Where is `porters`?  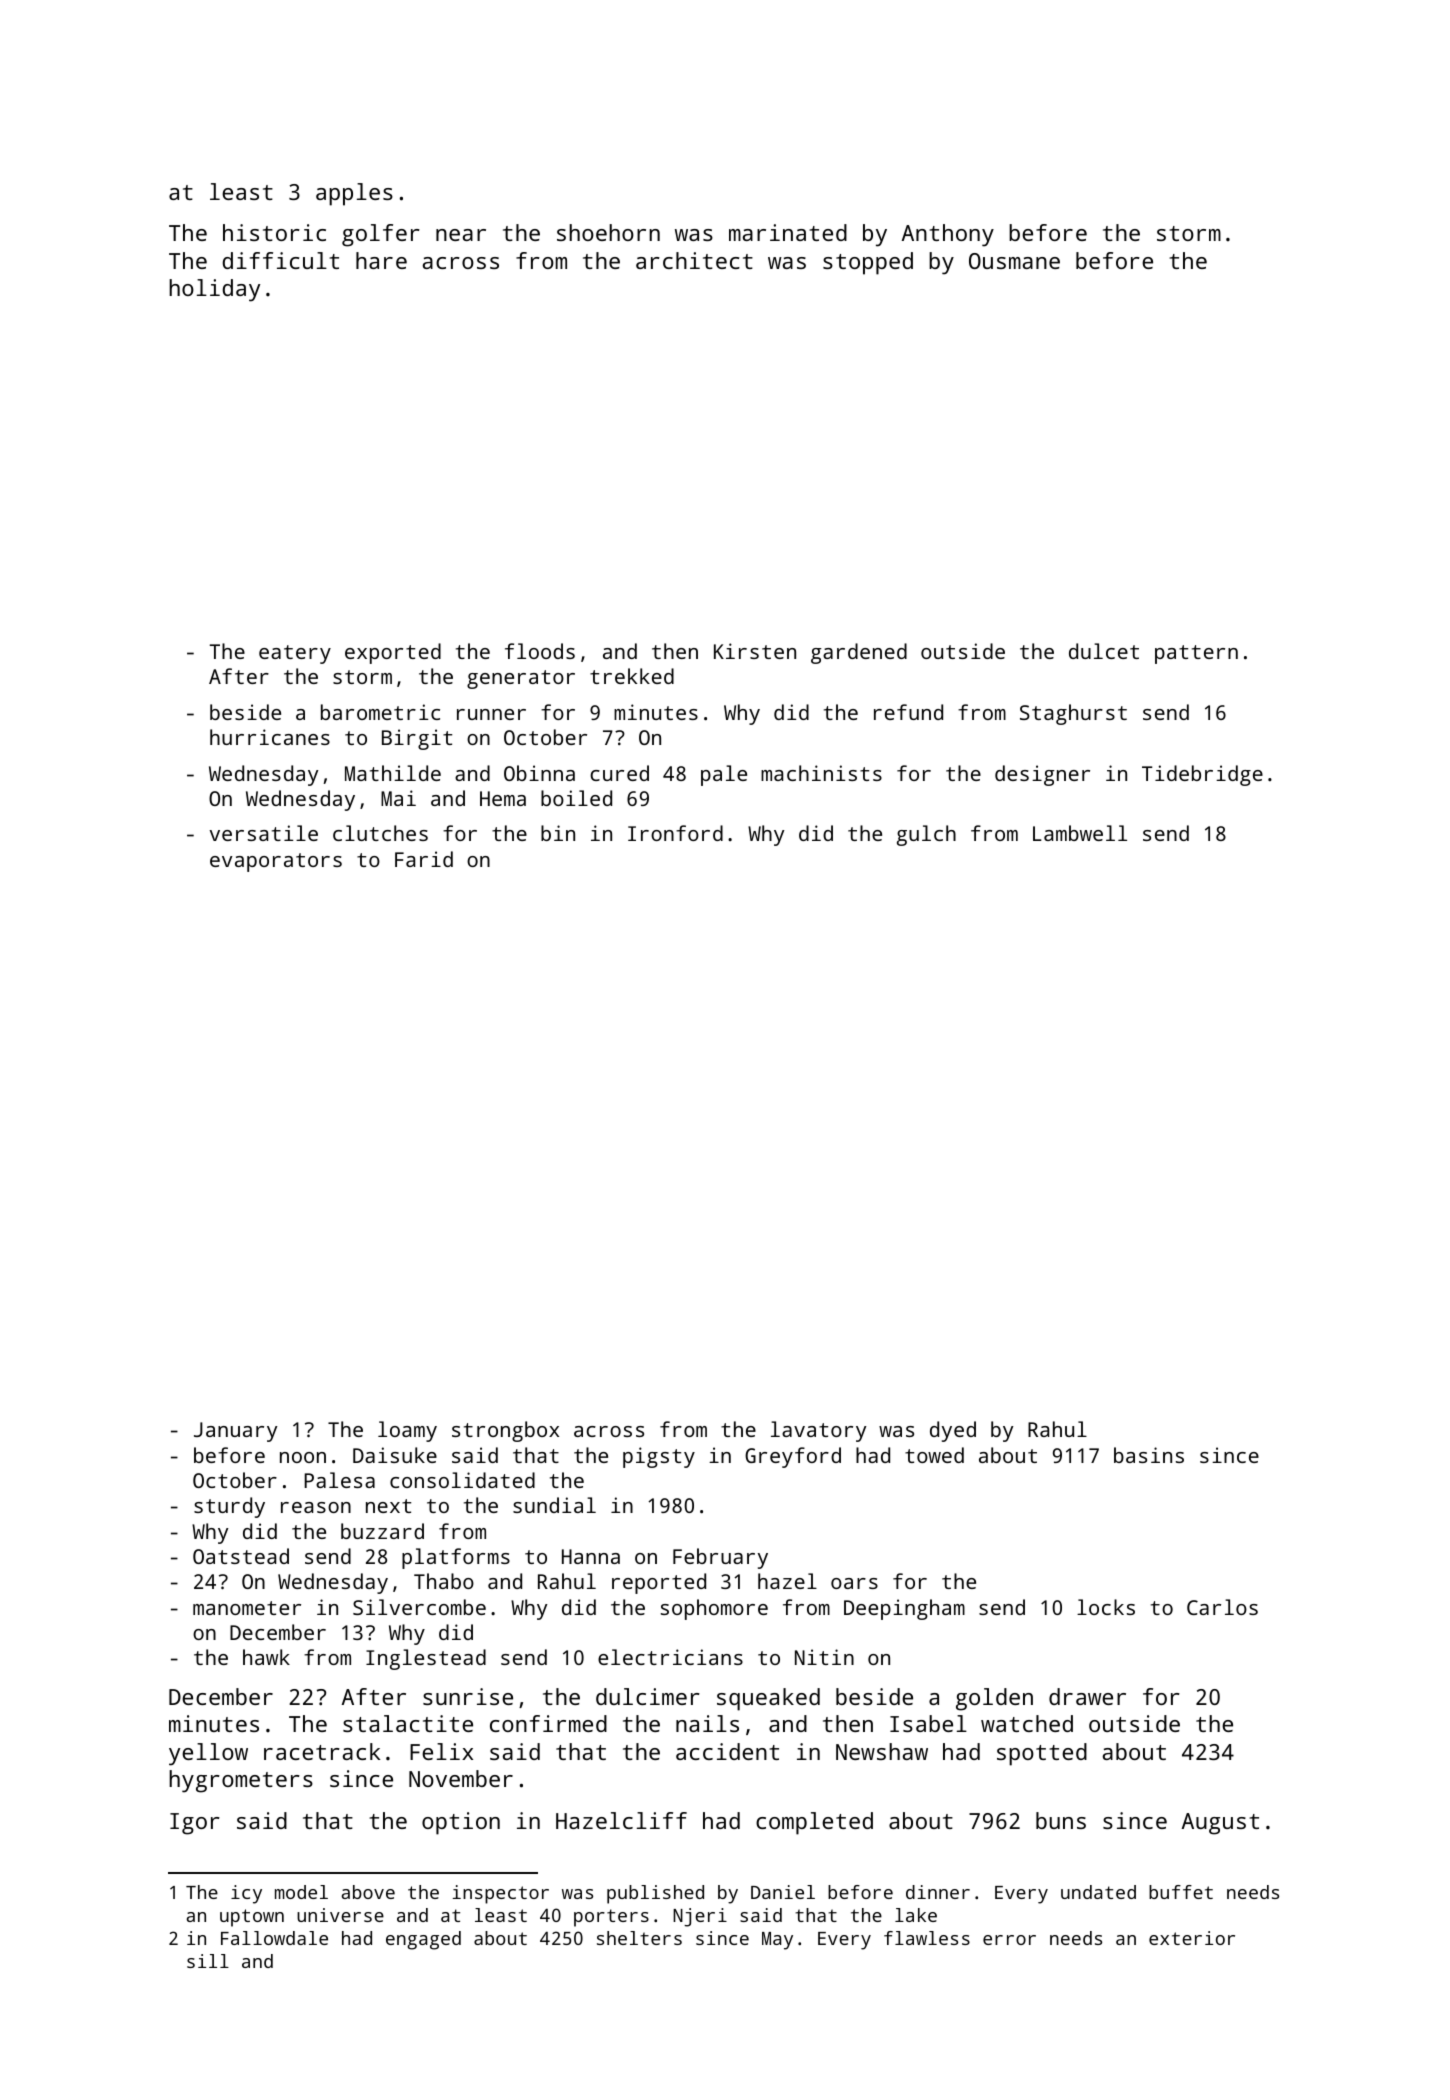
porters is located at coordinates (611, 1918).
